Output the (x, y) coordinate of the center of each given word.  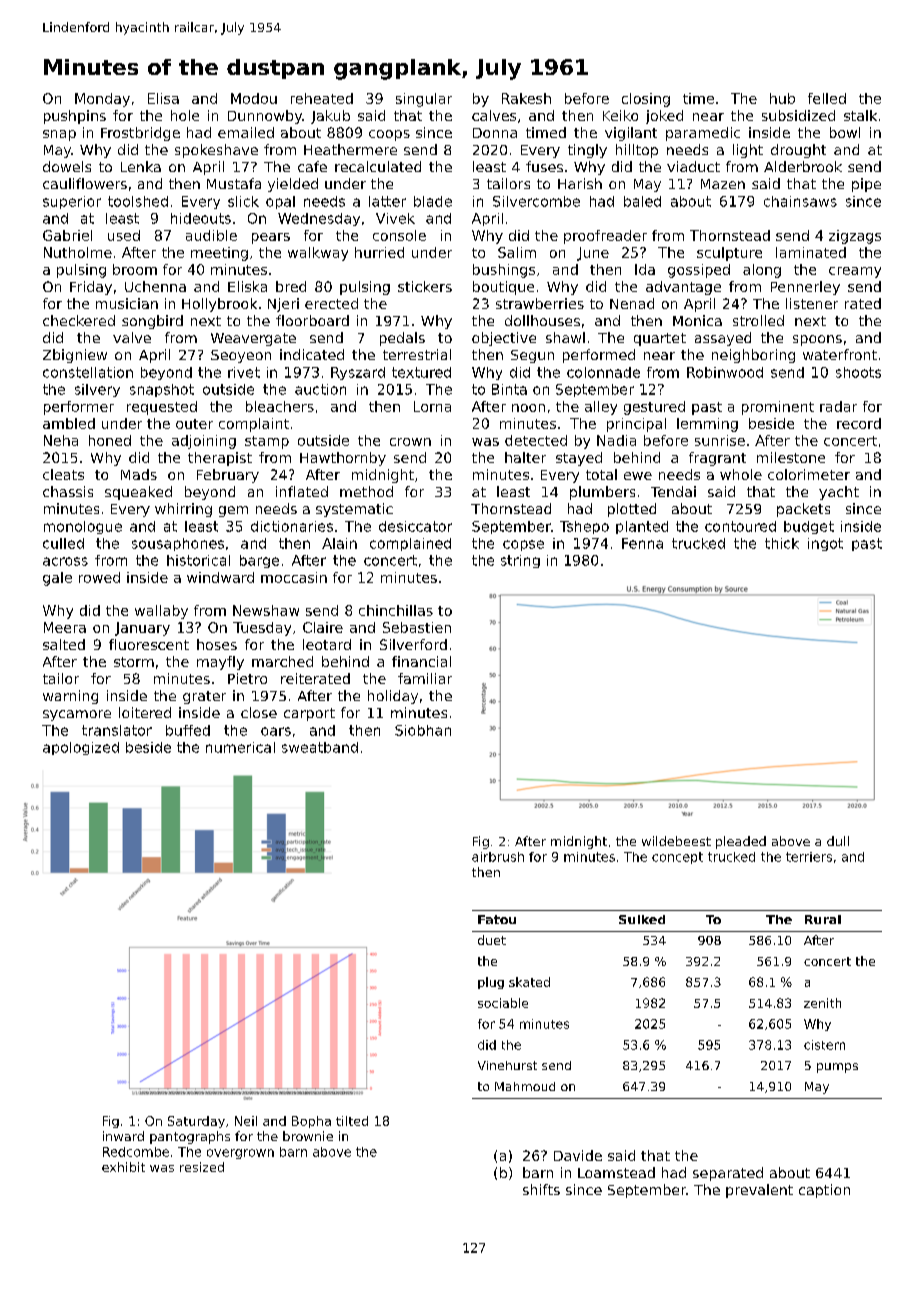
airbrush (498, 857)
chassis (68, 491)
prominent (778, 408)
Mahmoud (525, 1086)
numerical (240, 747)
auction (320, 389)
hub (782, 98)
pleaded (741, 842)
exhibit (123, 1167)
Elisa (163, 98)
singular (424, 100)
